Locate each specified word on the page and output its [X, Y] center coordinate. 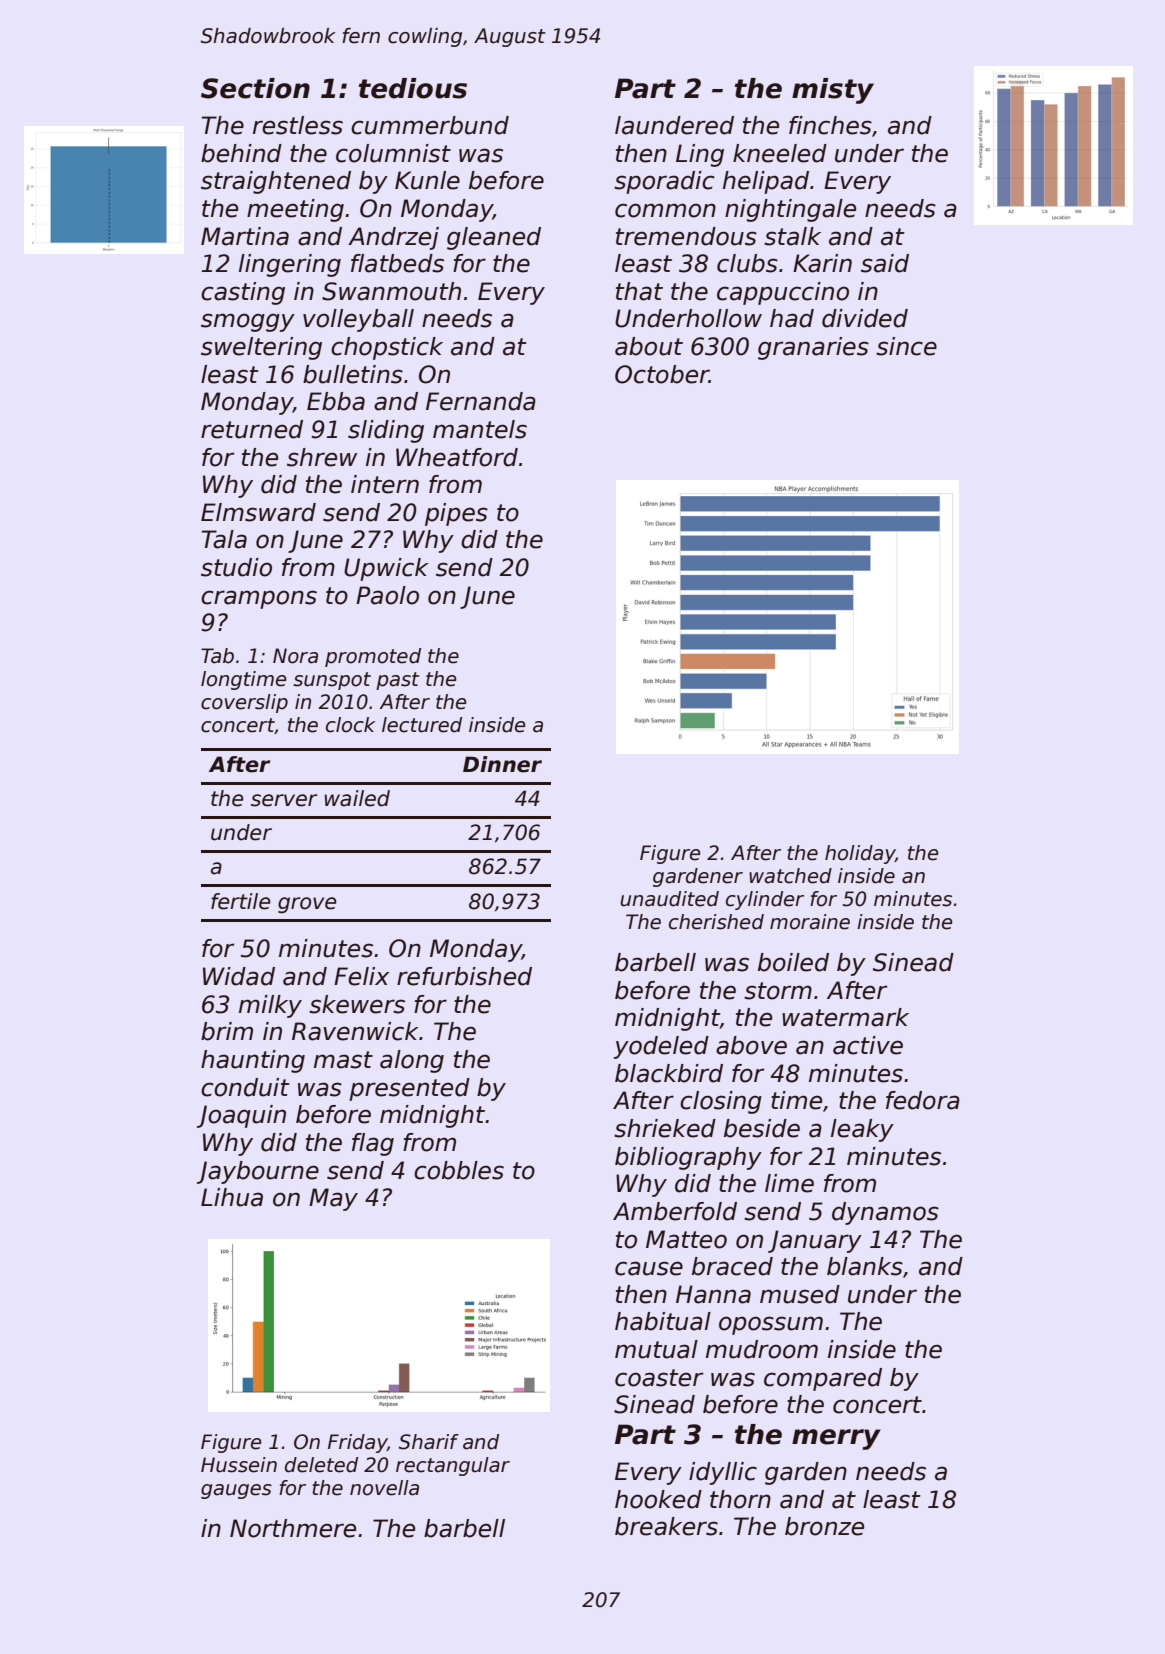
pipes [456, 514]
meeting [295, 210]
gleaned [494, 238]
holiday [860, 854]
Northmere [293, 1528]
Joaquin [241, 1116]
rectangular [453, 1466]
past [397, 681]
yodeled [661, 1047]
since [906, 346]
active [868, 1045]
